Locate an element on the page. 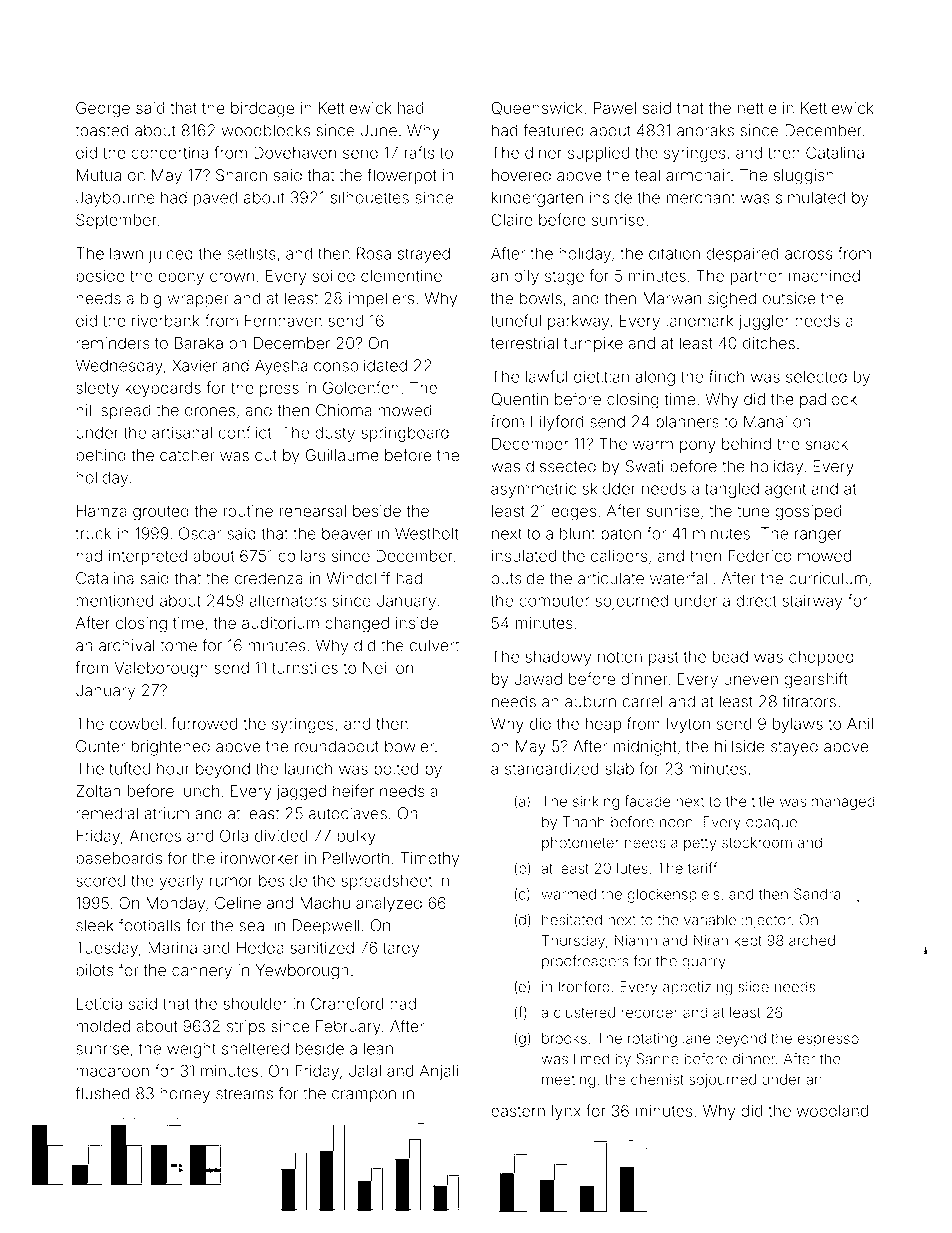 The width and height of the page is (952, 1233). Pawel is located at coordinates (615, 108).
